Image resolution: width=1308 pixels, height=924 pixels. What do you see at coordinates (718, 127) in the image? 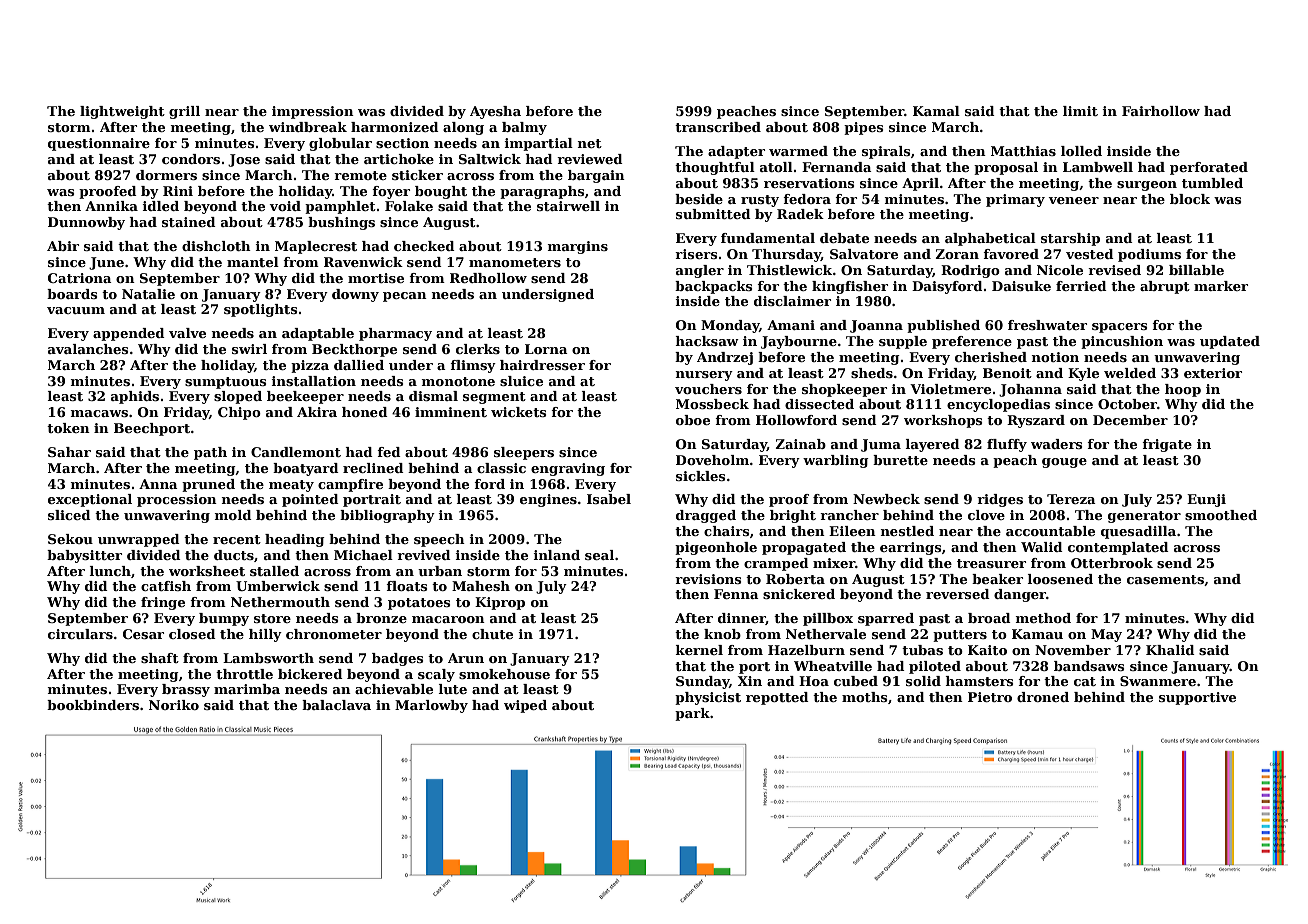
I see `transcribed` at bounding box center [718, 127].
